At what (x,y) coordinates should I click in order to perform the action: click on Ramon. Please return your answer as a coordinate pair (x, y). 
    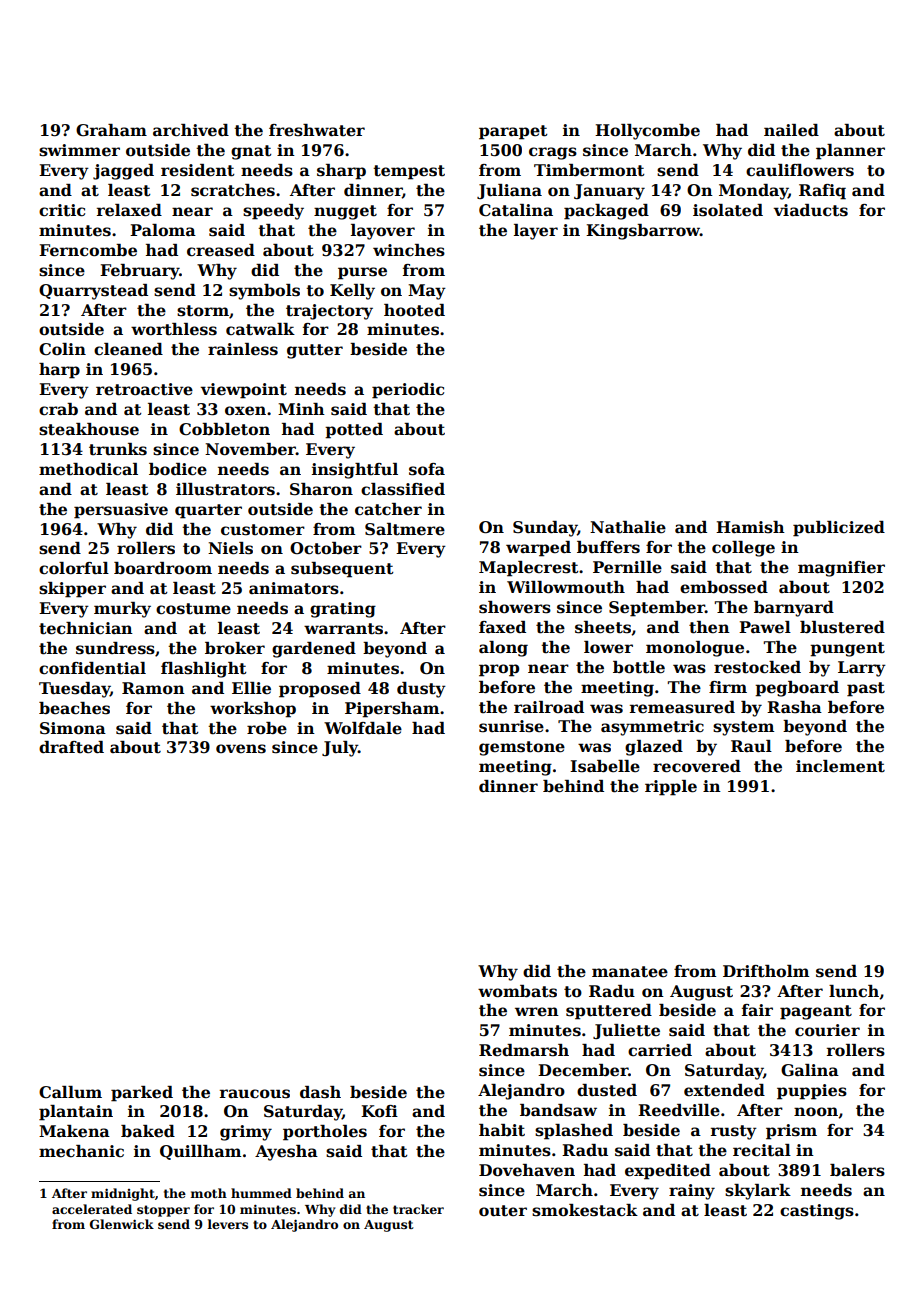
    Looking at the image, I should click on (153, 688).
